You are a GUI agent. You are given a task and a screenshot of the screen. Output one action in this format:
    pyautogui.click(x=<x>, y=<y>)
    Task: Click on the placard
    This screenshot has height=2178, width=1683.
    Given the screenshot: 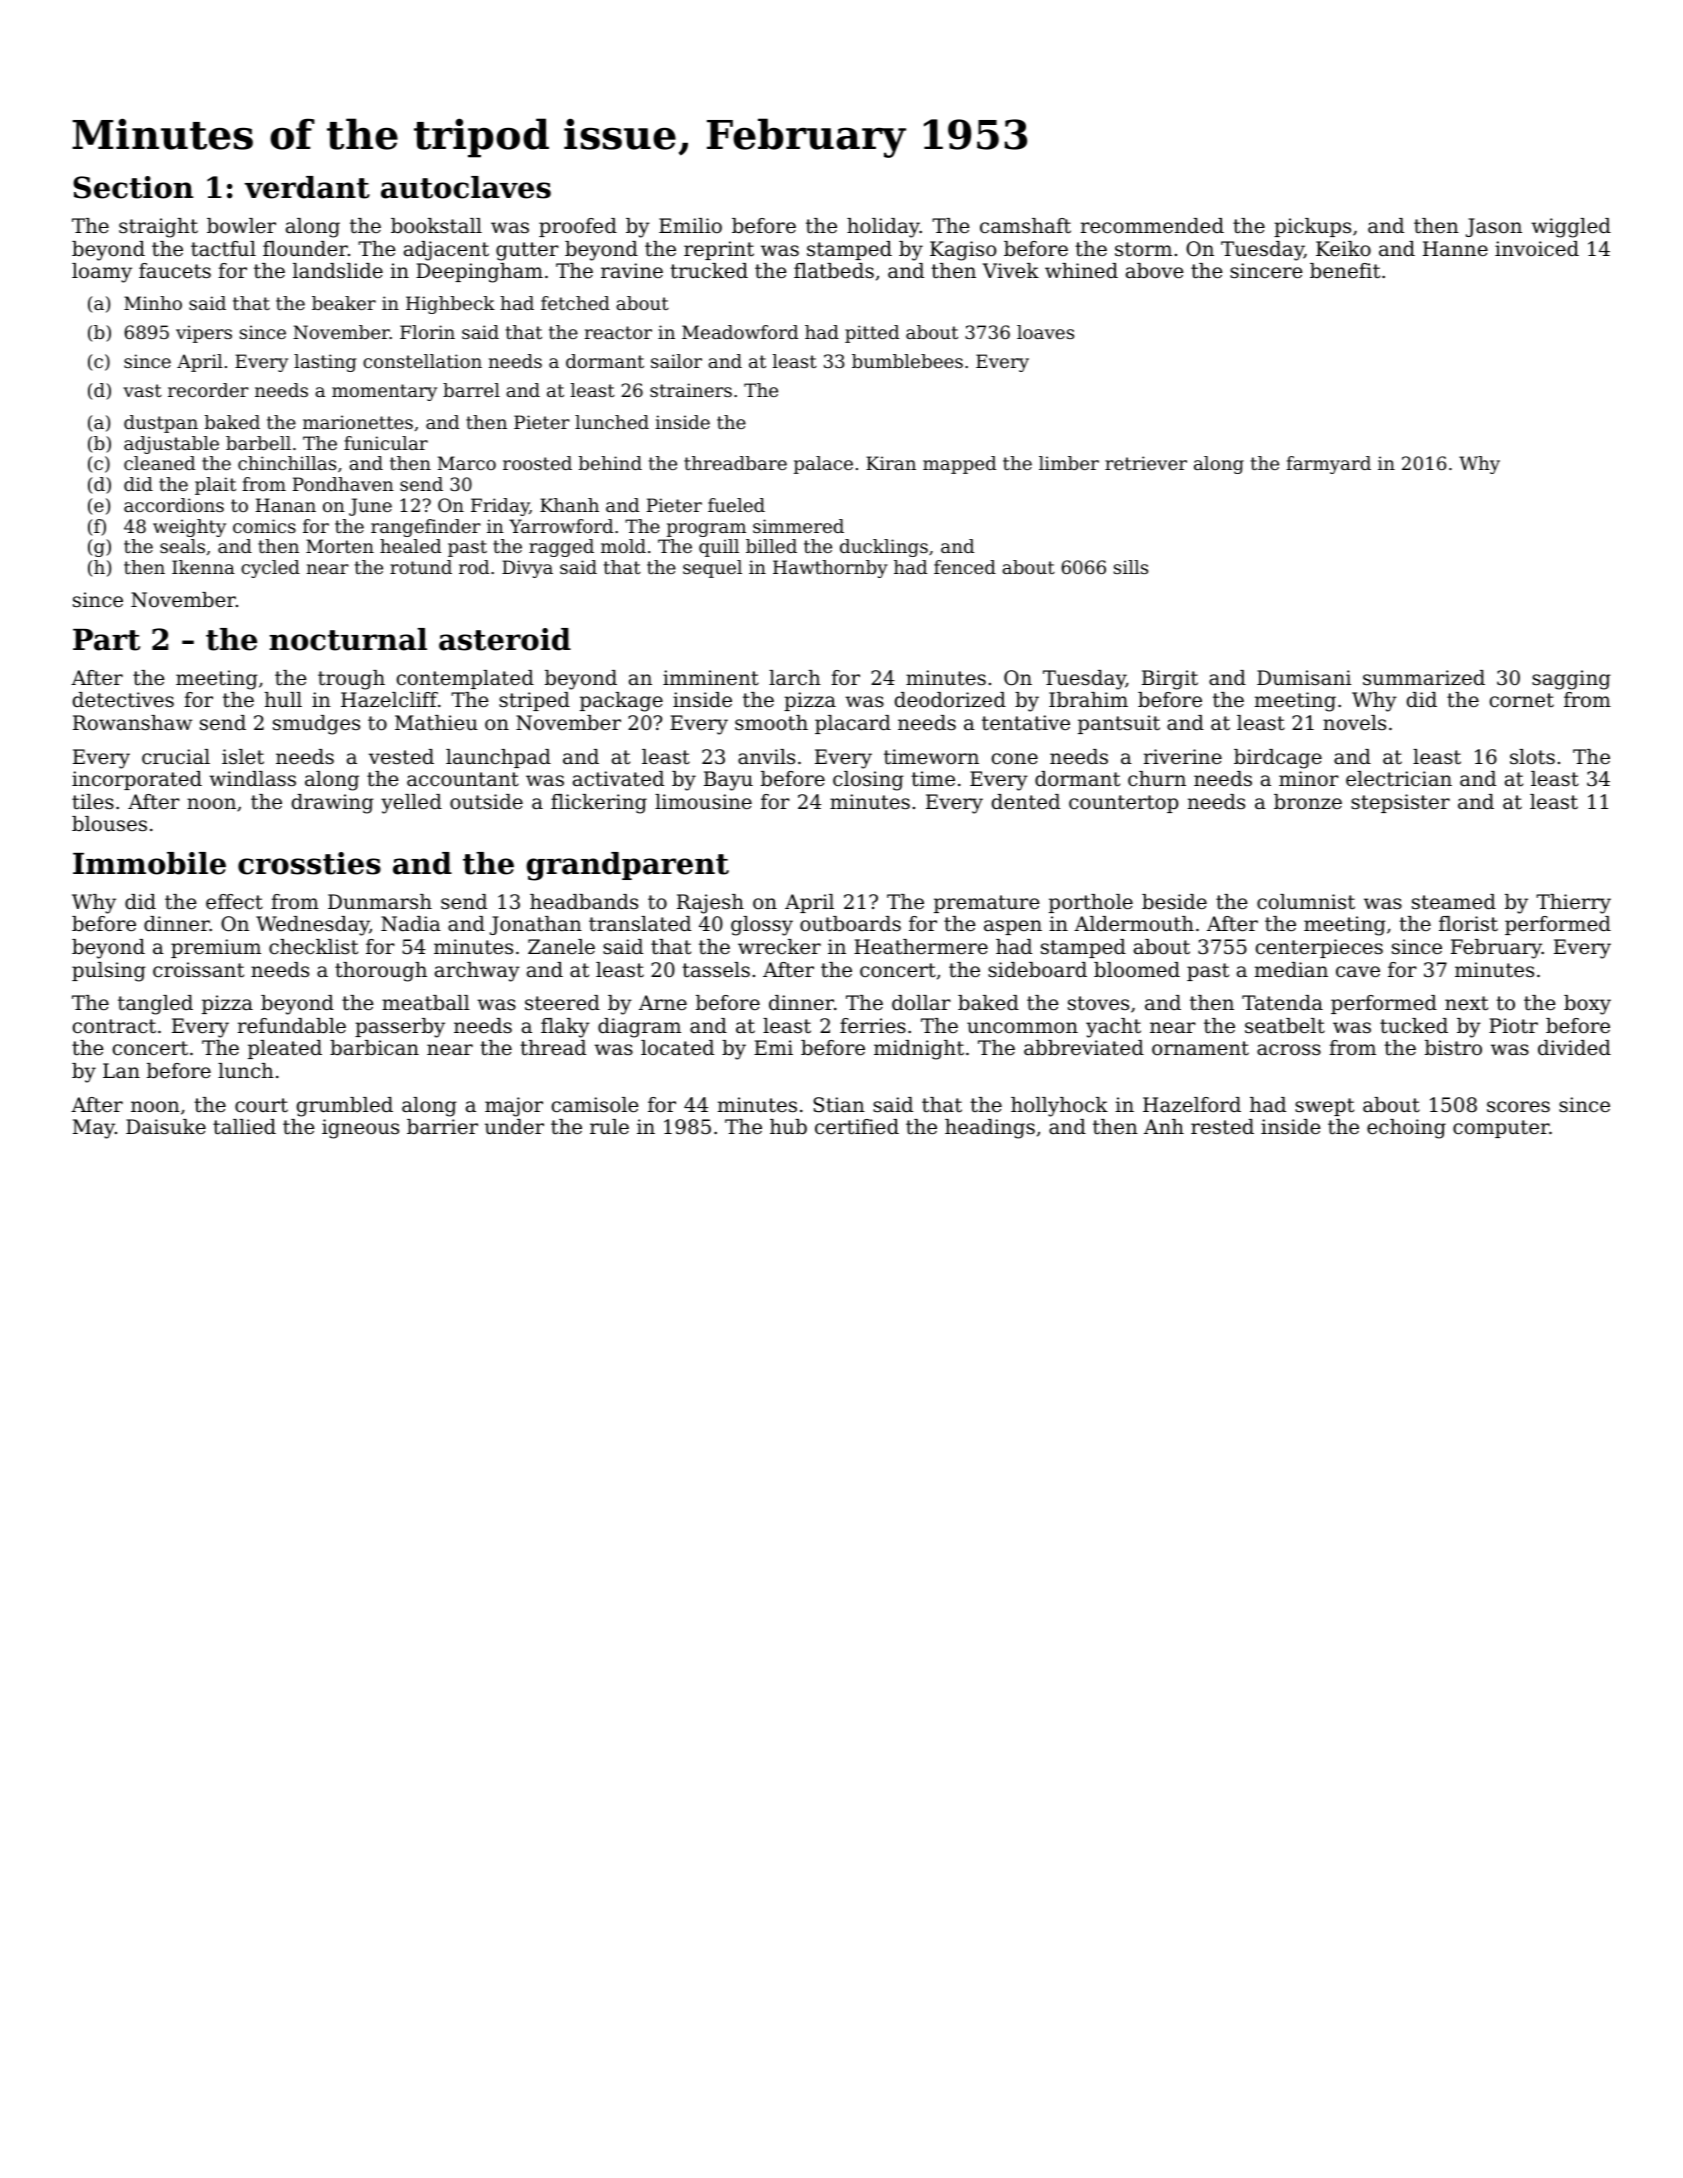 What is the action you would take?
    pyautogui.click(x=853, y=724)
